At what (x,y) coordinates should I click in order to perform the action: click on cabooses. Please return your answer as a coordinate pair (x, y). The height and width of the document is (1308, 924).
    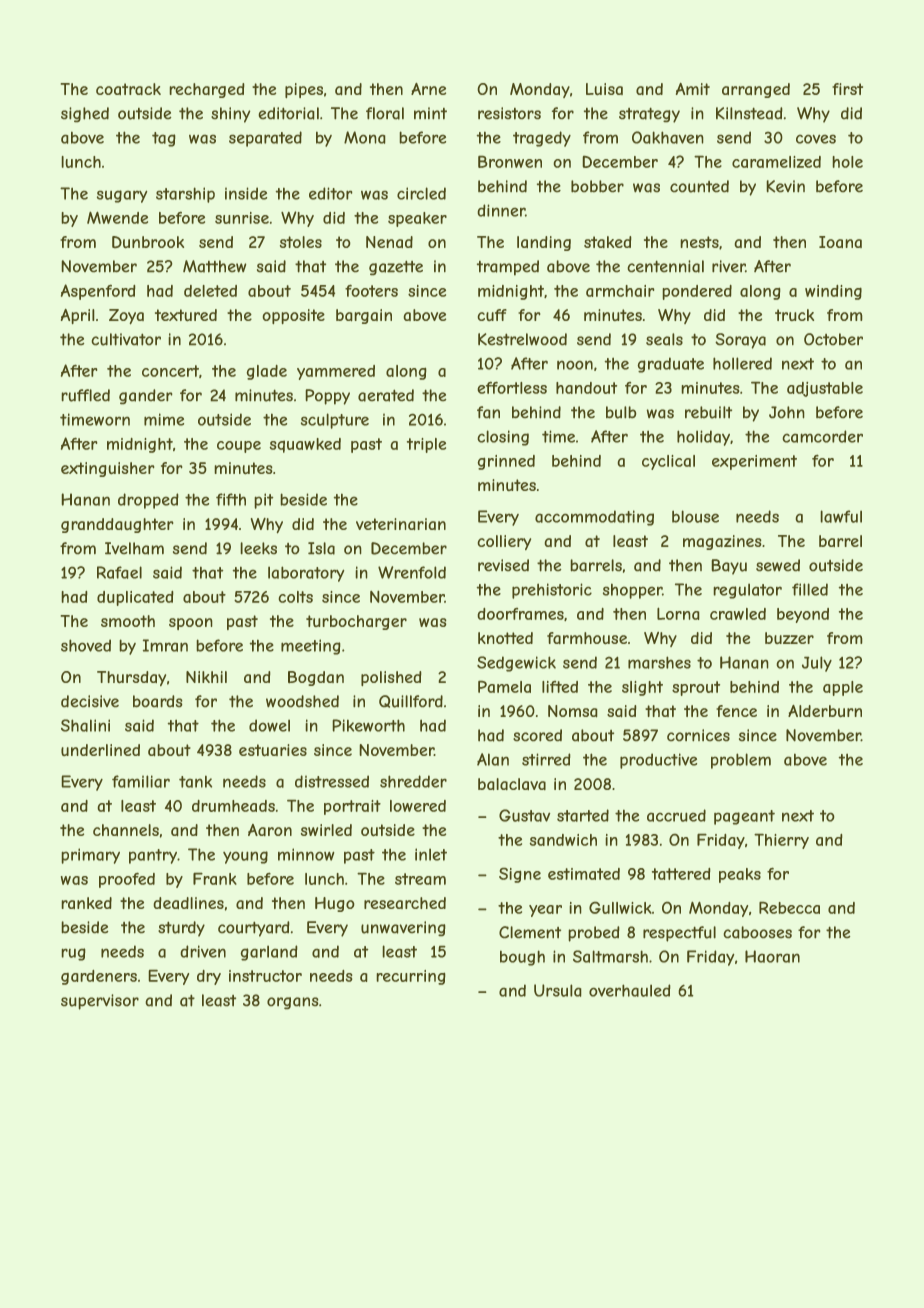
    Looking at the image, I should click on (757, 932).
